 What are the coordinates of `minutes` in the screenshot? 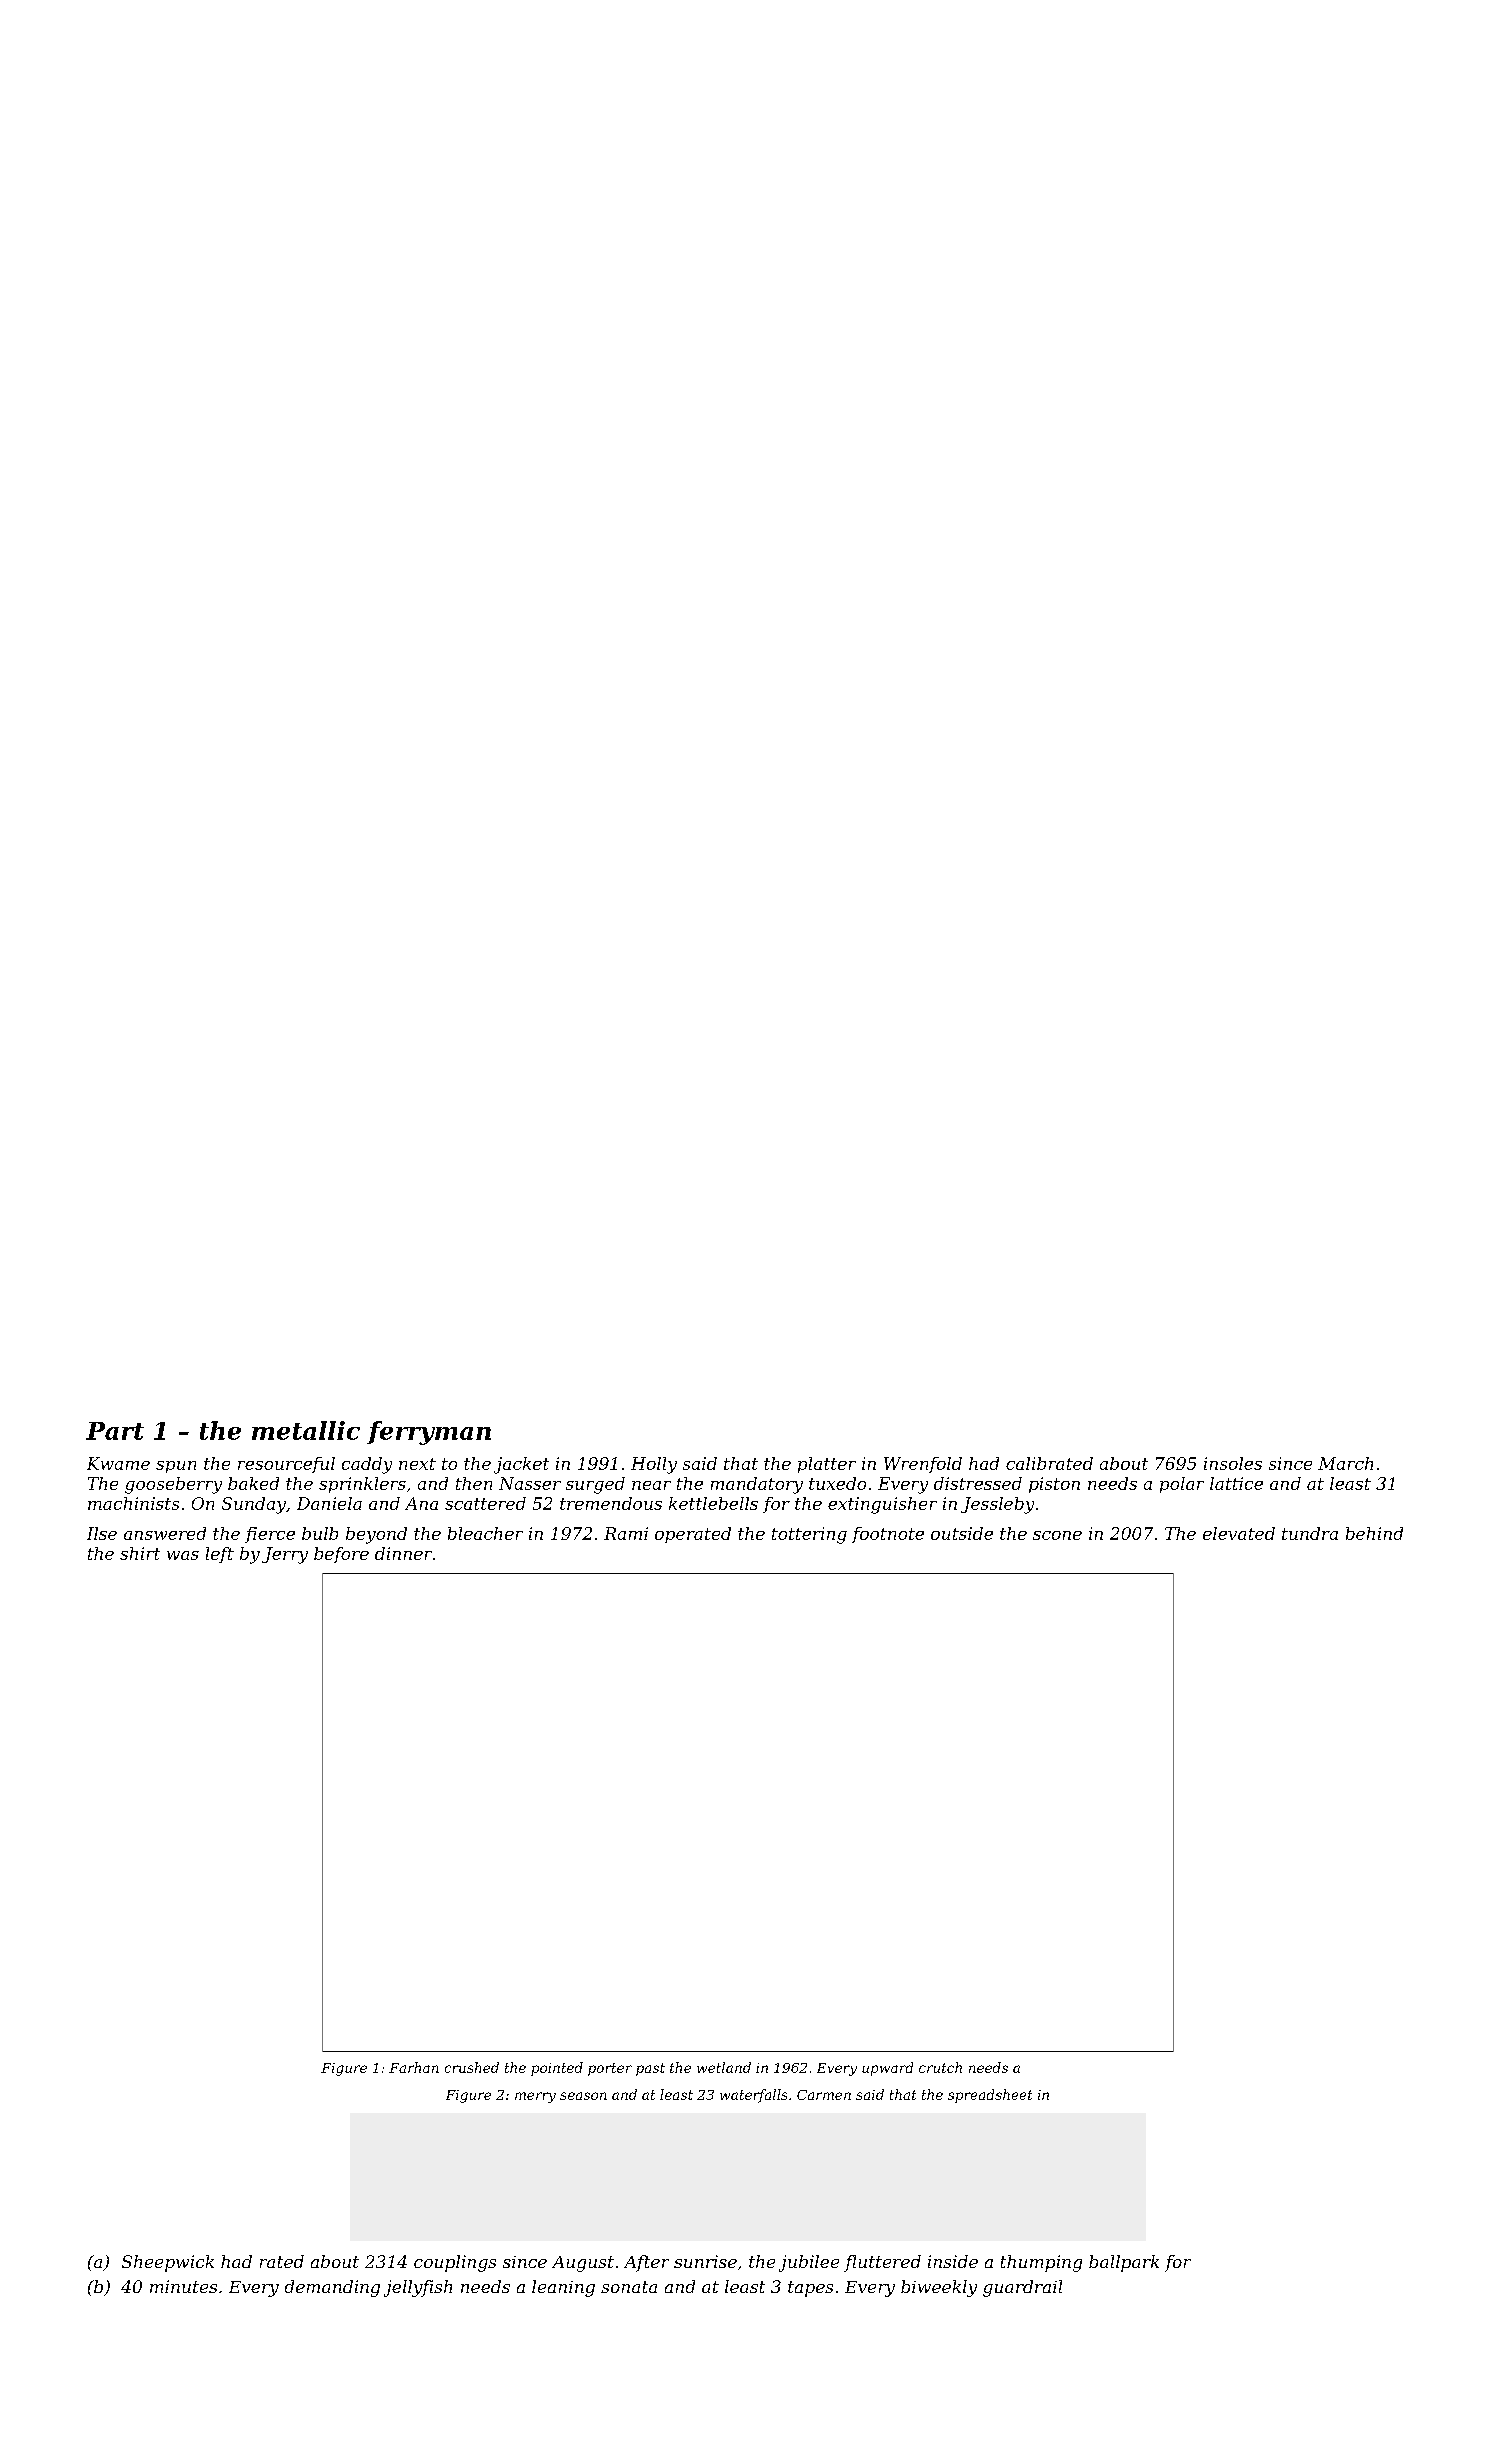 It's located at (183, 2286).
